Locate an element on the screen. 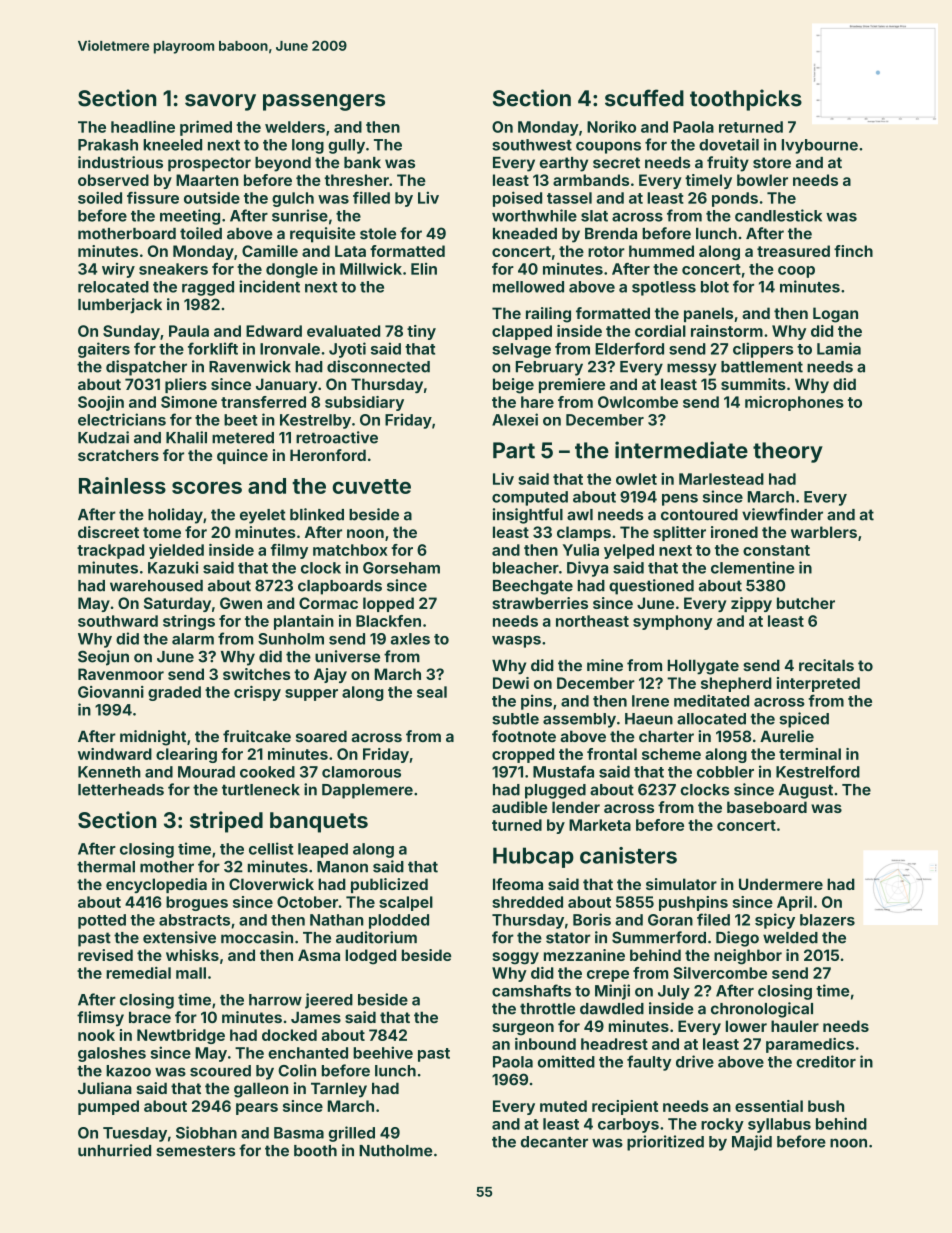  pears is located at coordinates (257, 1109).
